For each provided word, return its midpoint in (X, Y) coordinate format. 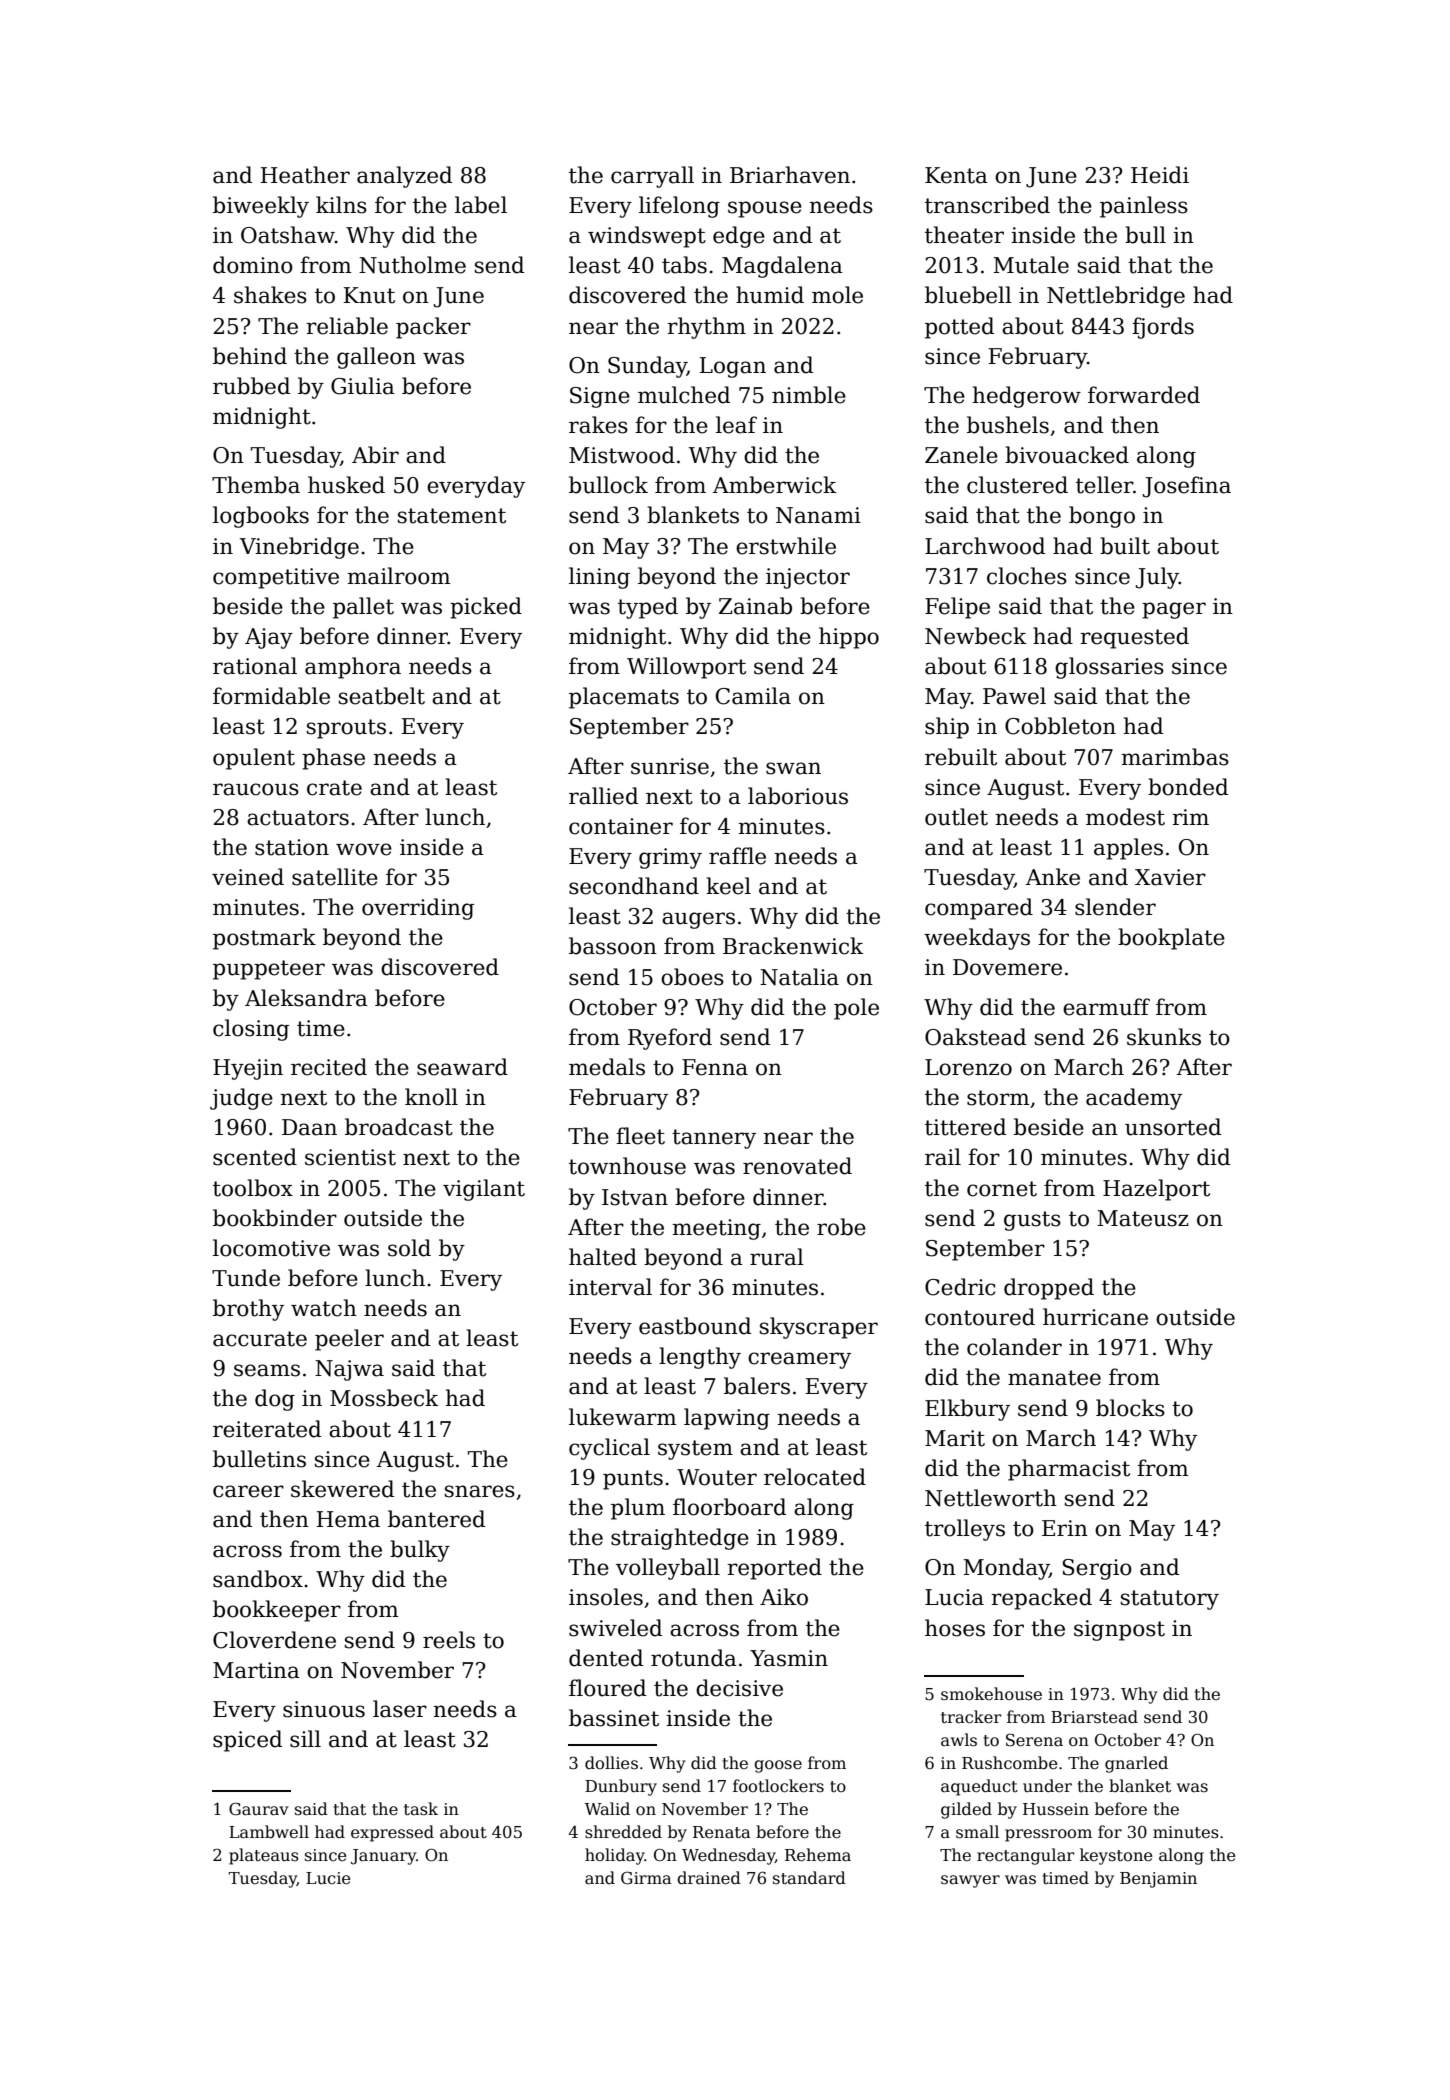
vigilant (484, 1190)
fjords (1163, 328)
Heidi (1160, 175)
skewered (343, 1489)
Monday (1006, 1569)
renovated (797, 1166)
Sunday (647, 367)
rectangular (1026, 1856)
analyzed (405, 177)
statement (452, 516)
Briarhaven (790, 175)
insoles (606, 1597)
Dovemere (1007, 967)
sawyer (970, 1881)
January (383, 1857)
